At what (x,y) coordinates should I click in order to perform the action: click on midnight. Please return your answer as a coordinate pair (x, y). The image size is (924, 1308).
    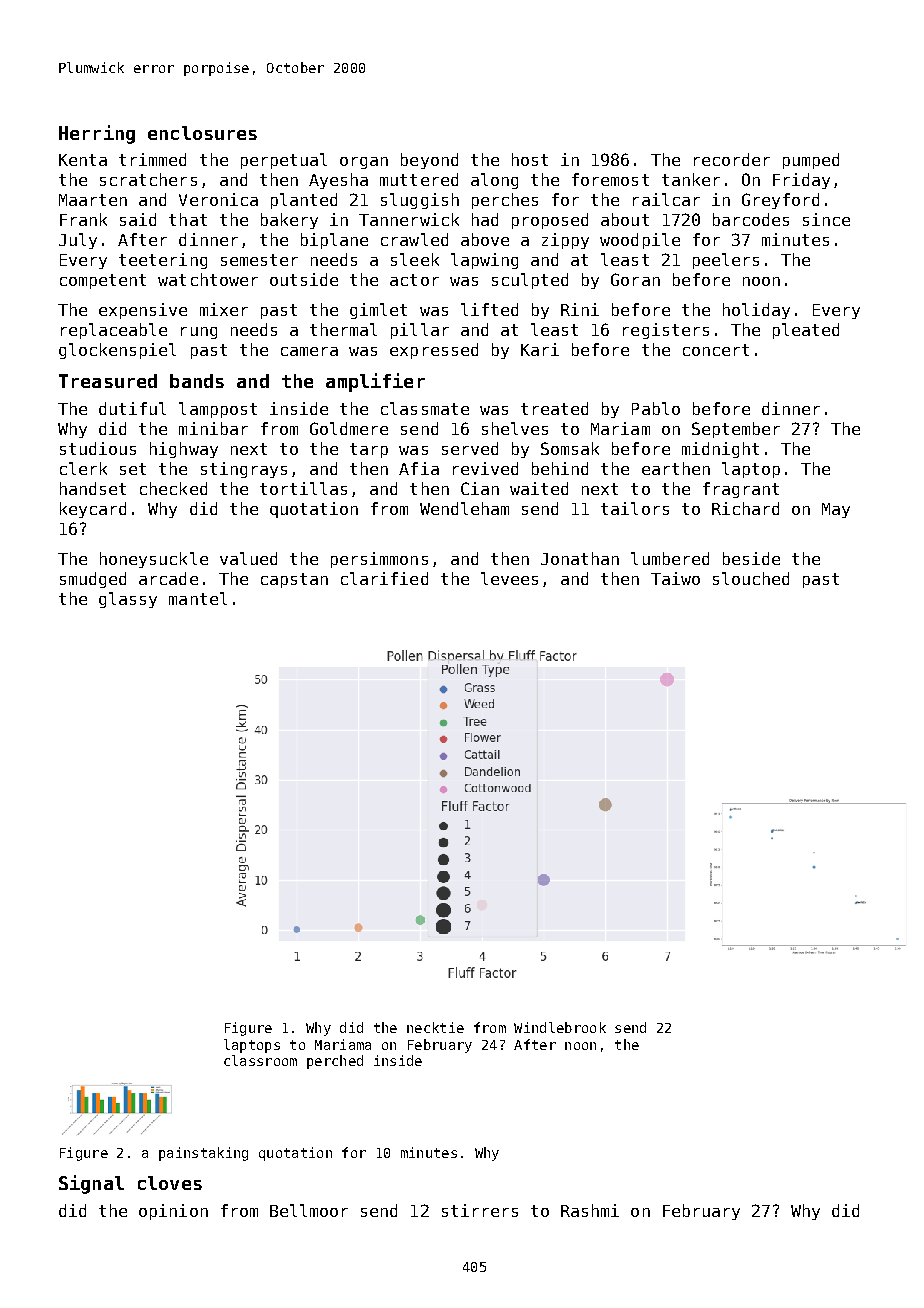
    Looking at the image, I should click on (720, 450).
